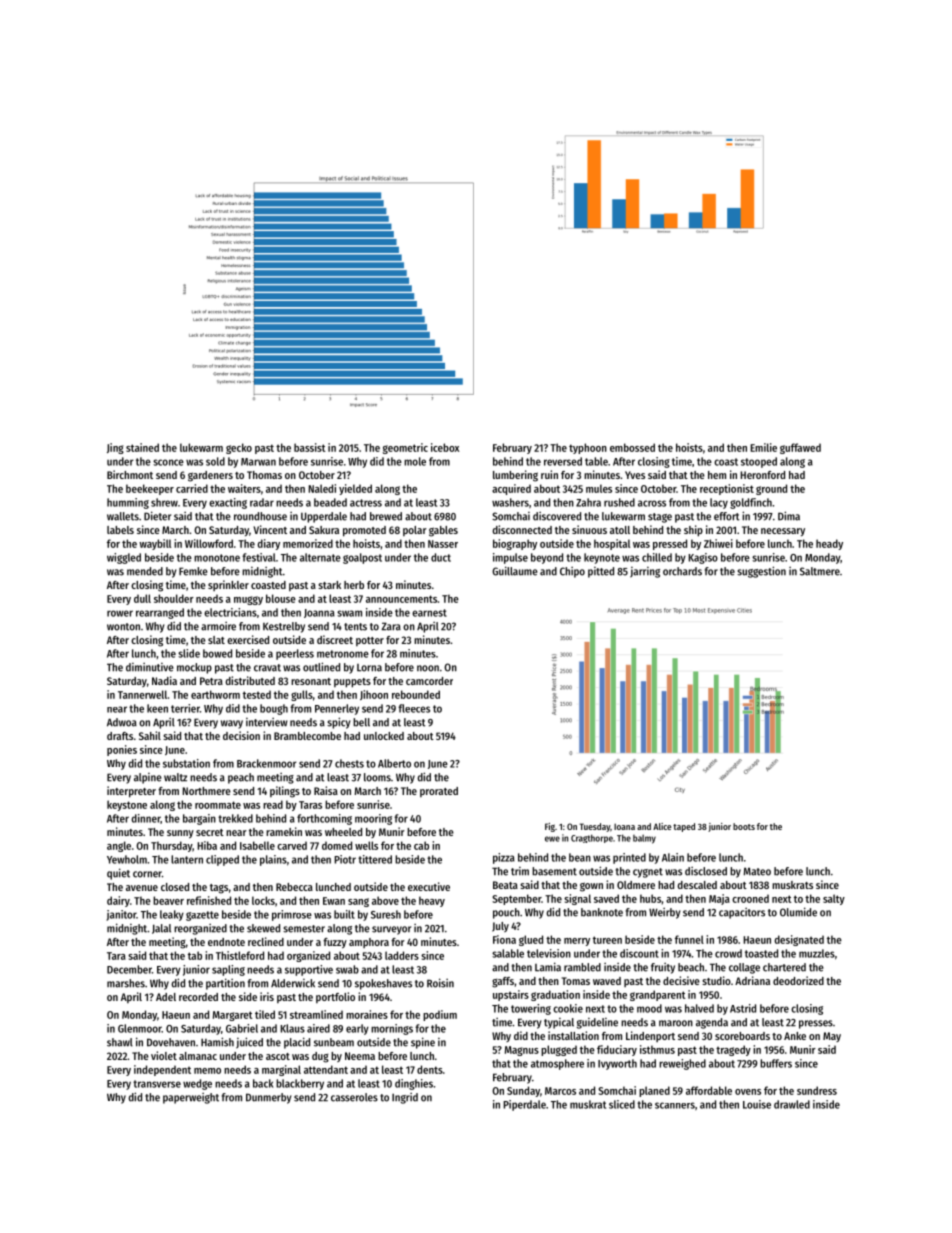  Describe the element at coordinates (429, 613) in the screenshot. I see `earnest` at that location.
